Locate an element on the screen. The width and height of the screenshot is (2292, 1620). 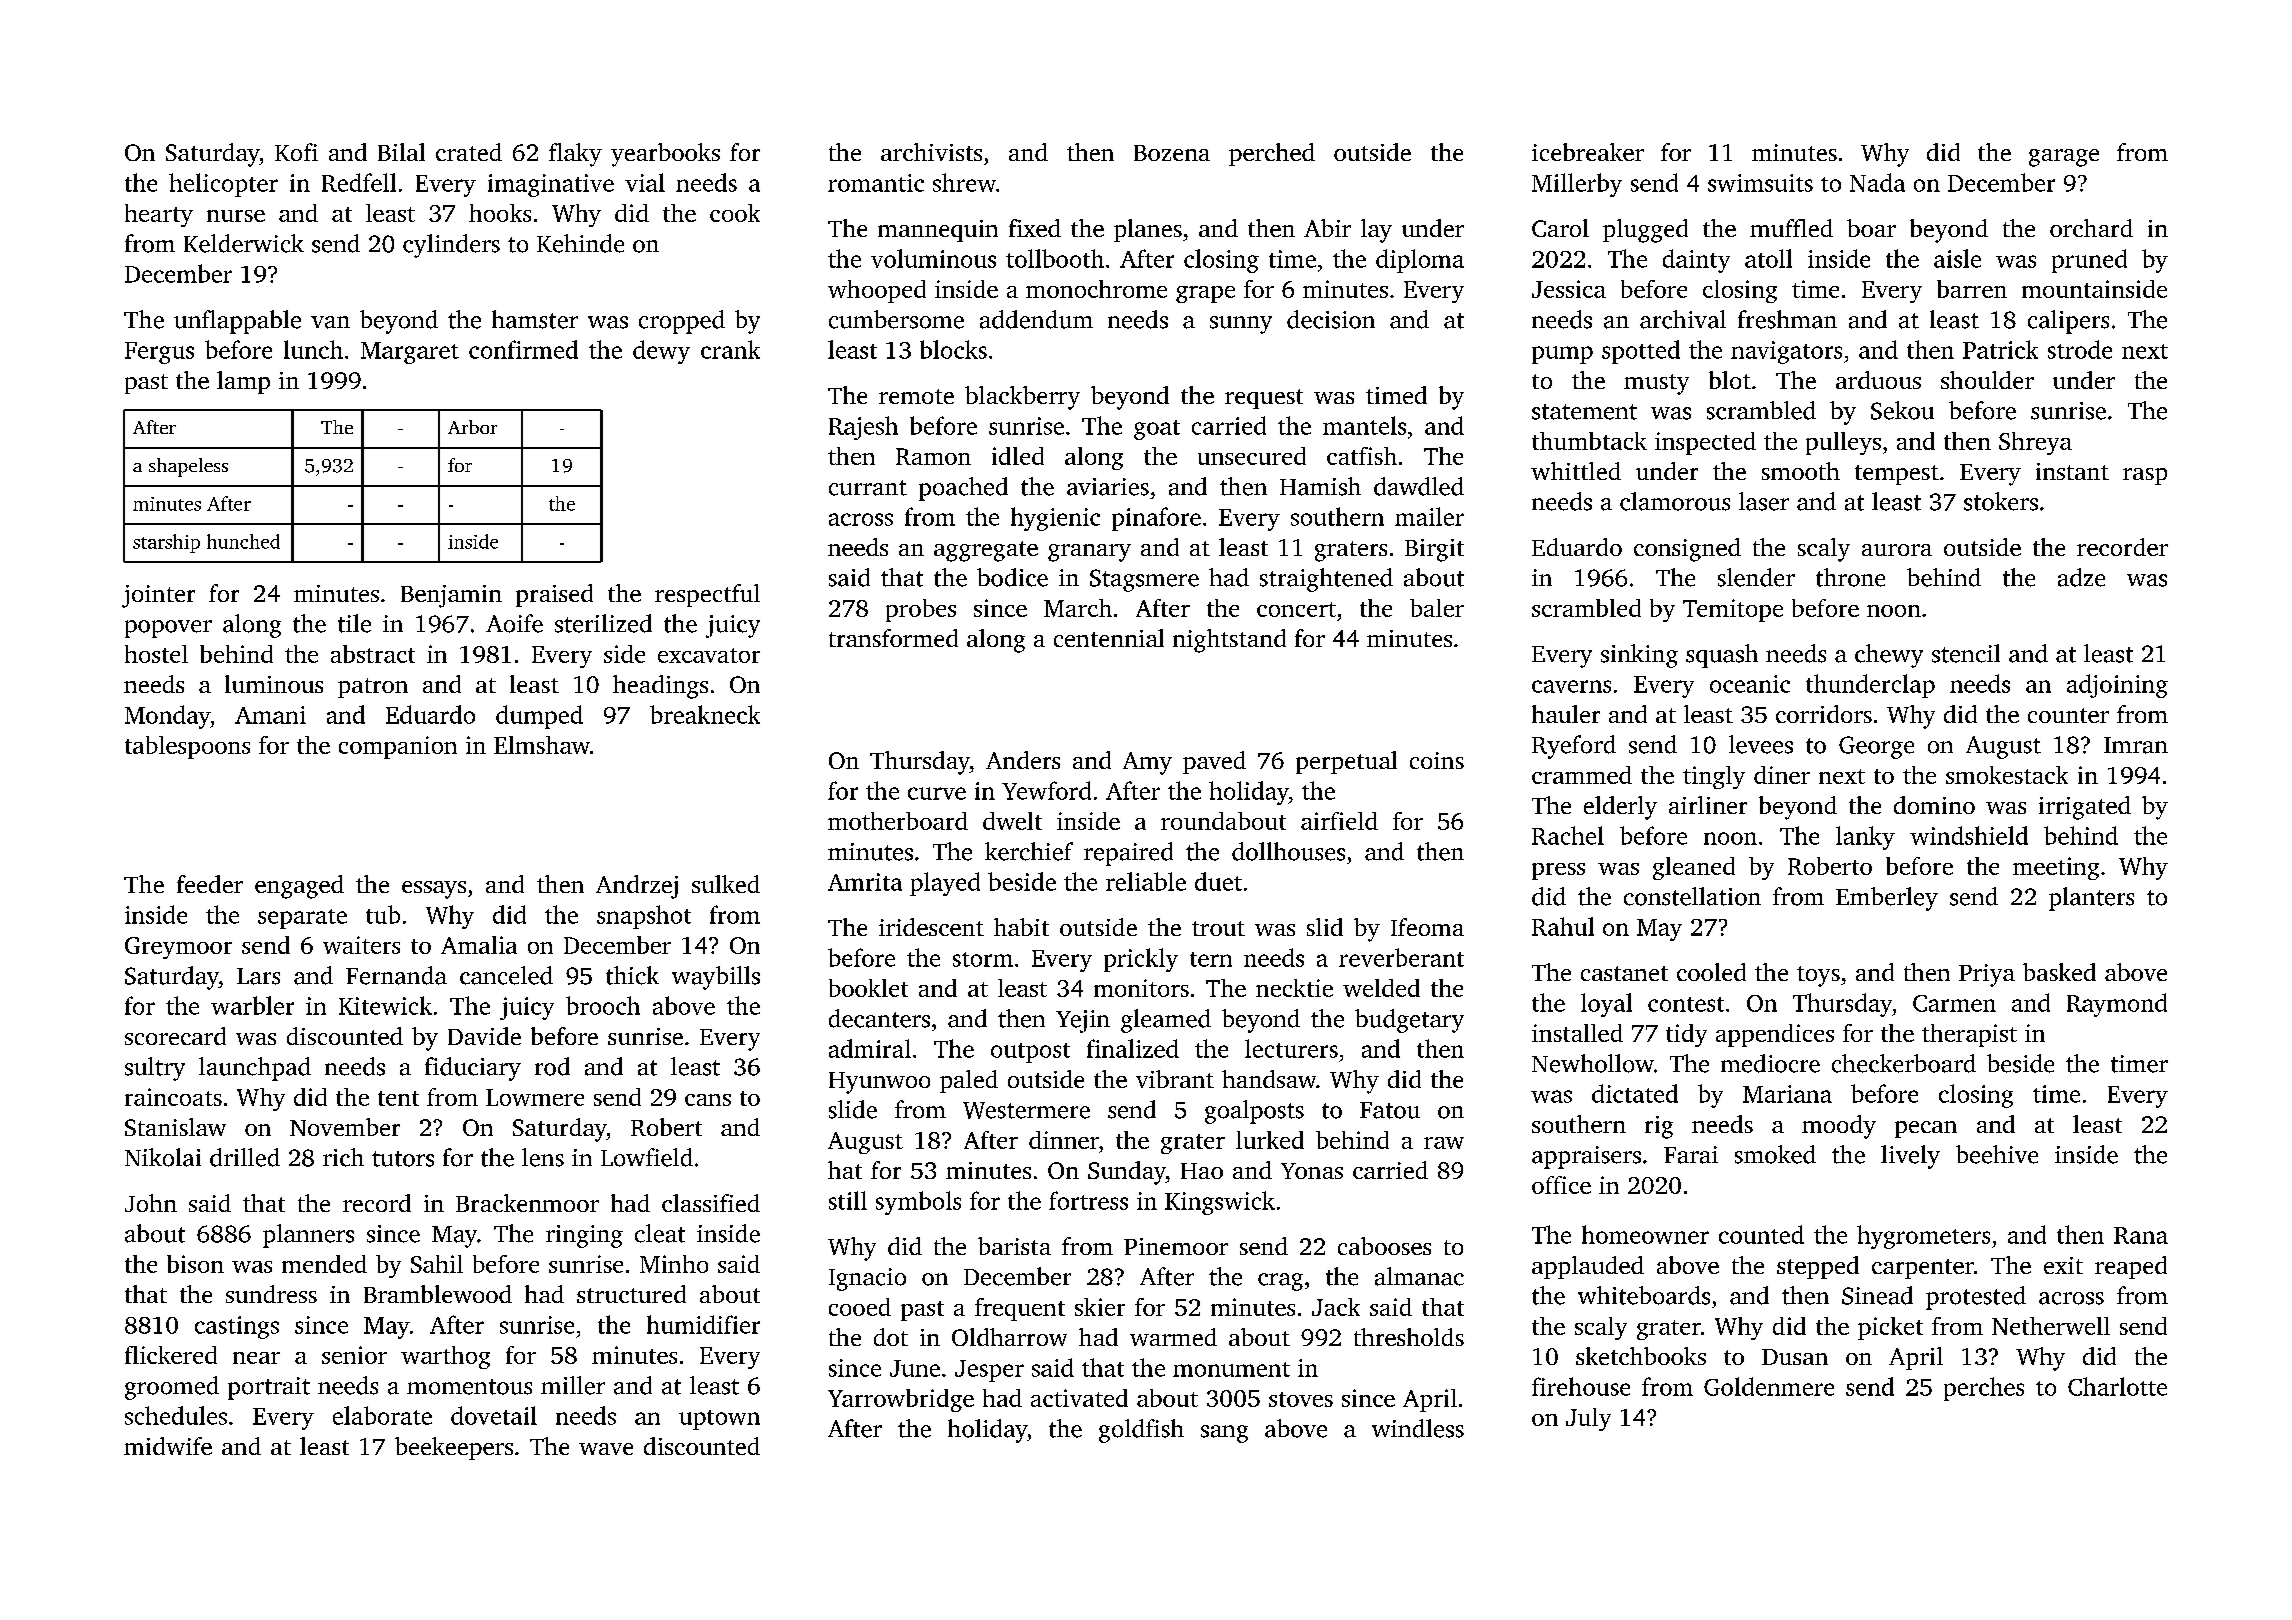
Kofi is located at coordinates (296, 152).
